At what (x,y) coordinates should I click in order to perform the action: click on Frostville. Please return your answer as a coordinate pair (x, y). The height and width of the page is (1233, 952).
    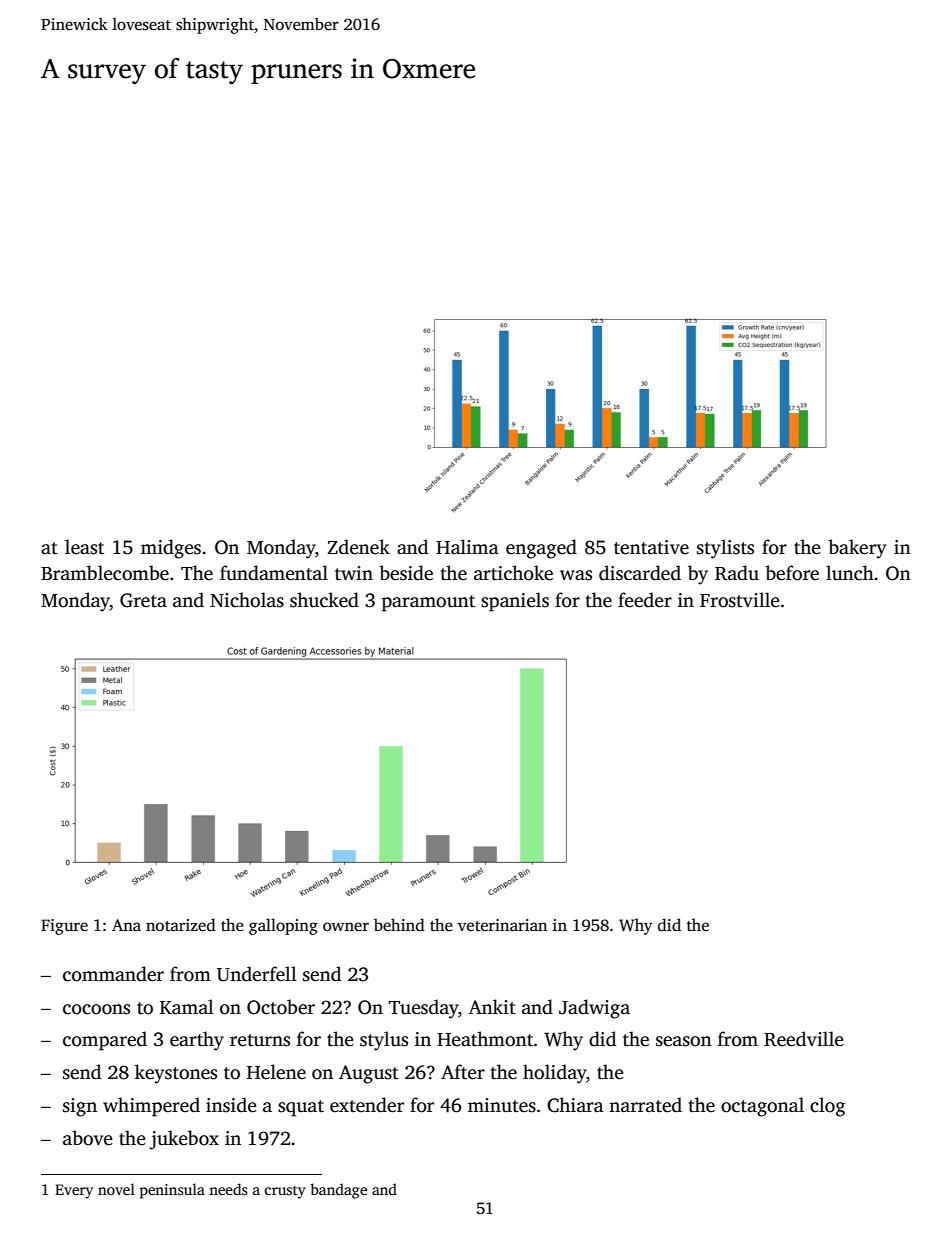
    Looking at the image, I should click on (740, 600).
